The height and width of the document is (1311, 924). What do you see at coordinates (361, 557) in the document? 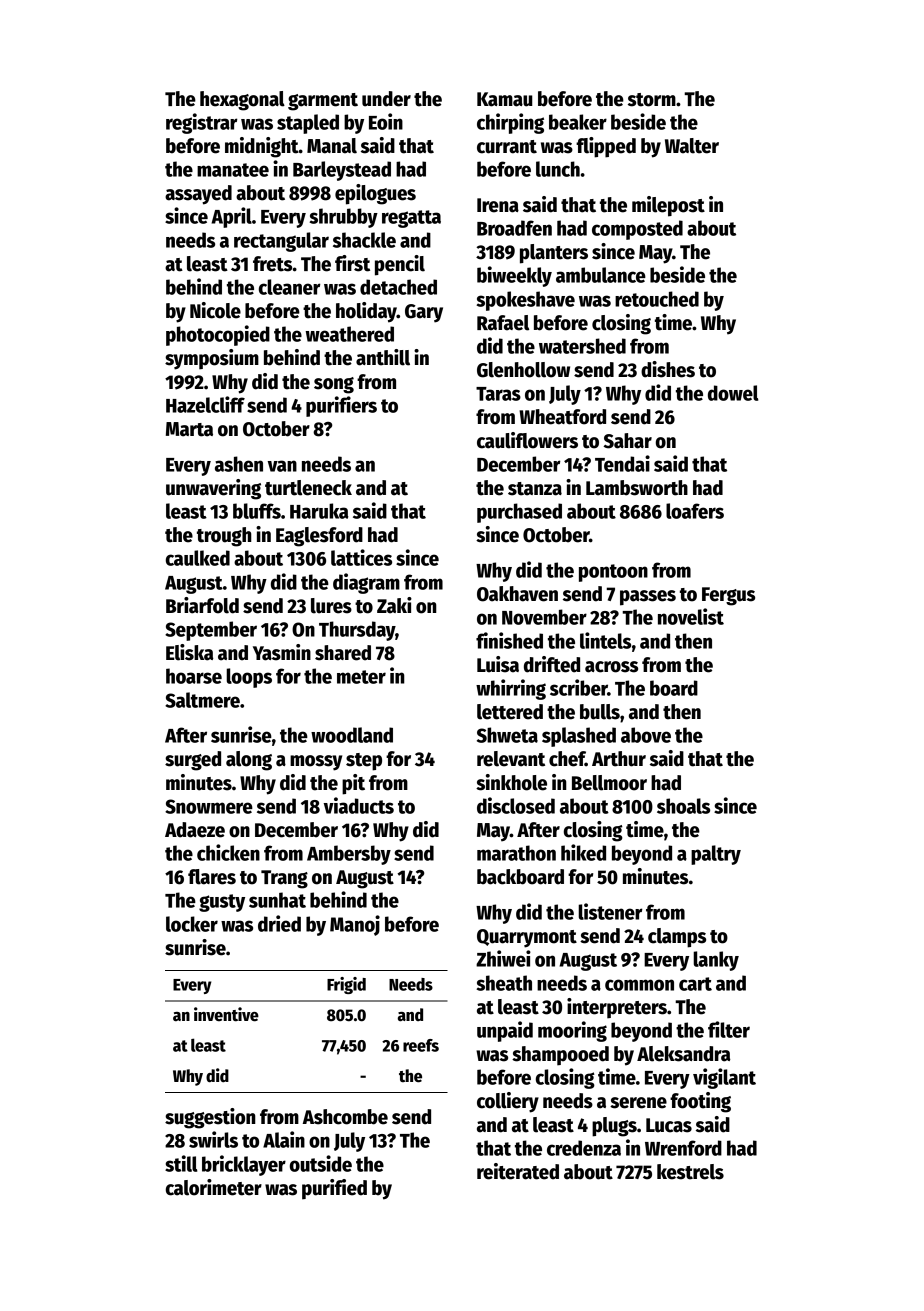
I see `lattices` at bounding box center [361, 557].
